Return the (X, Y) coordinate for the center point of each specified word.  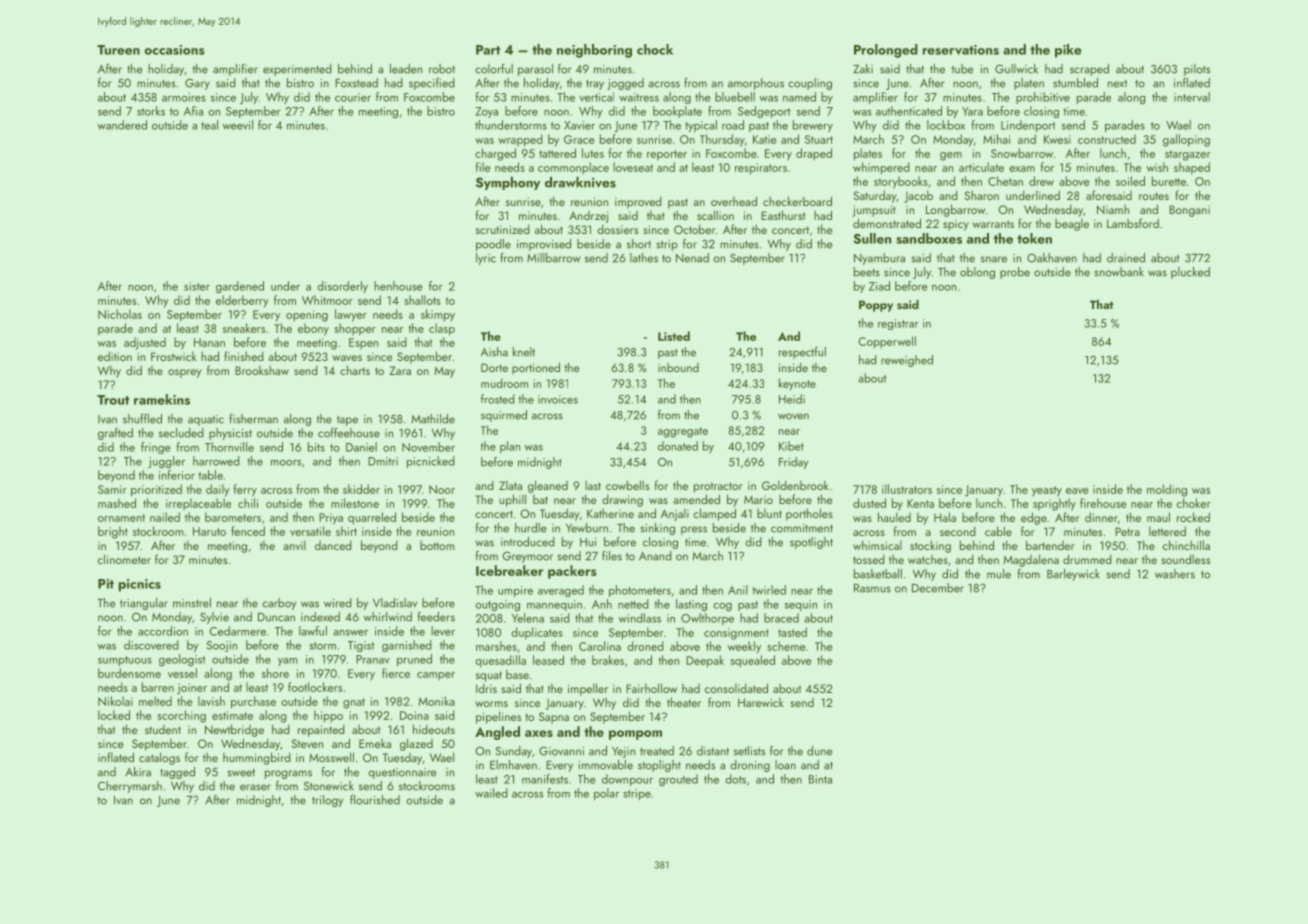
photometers (640, 591)
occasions (174, 50)
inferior (177, 475)
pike (1068, 51)
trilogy (327, 801)
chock (655, 49)
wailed (491, 793)
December (938, 588)
